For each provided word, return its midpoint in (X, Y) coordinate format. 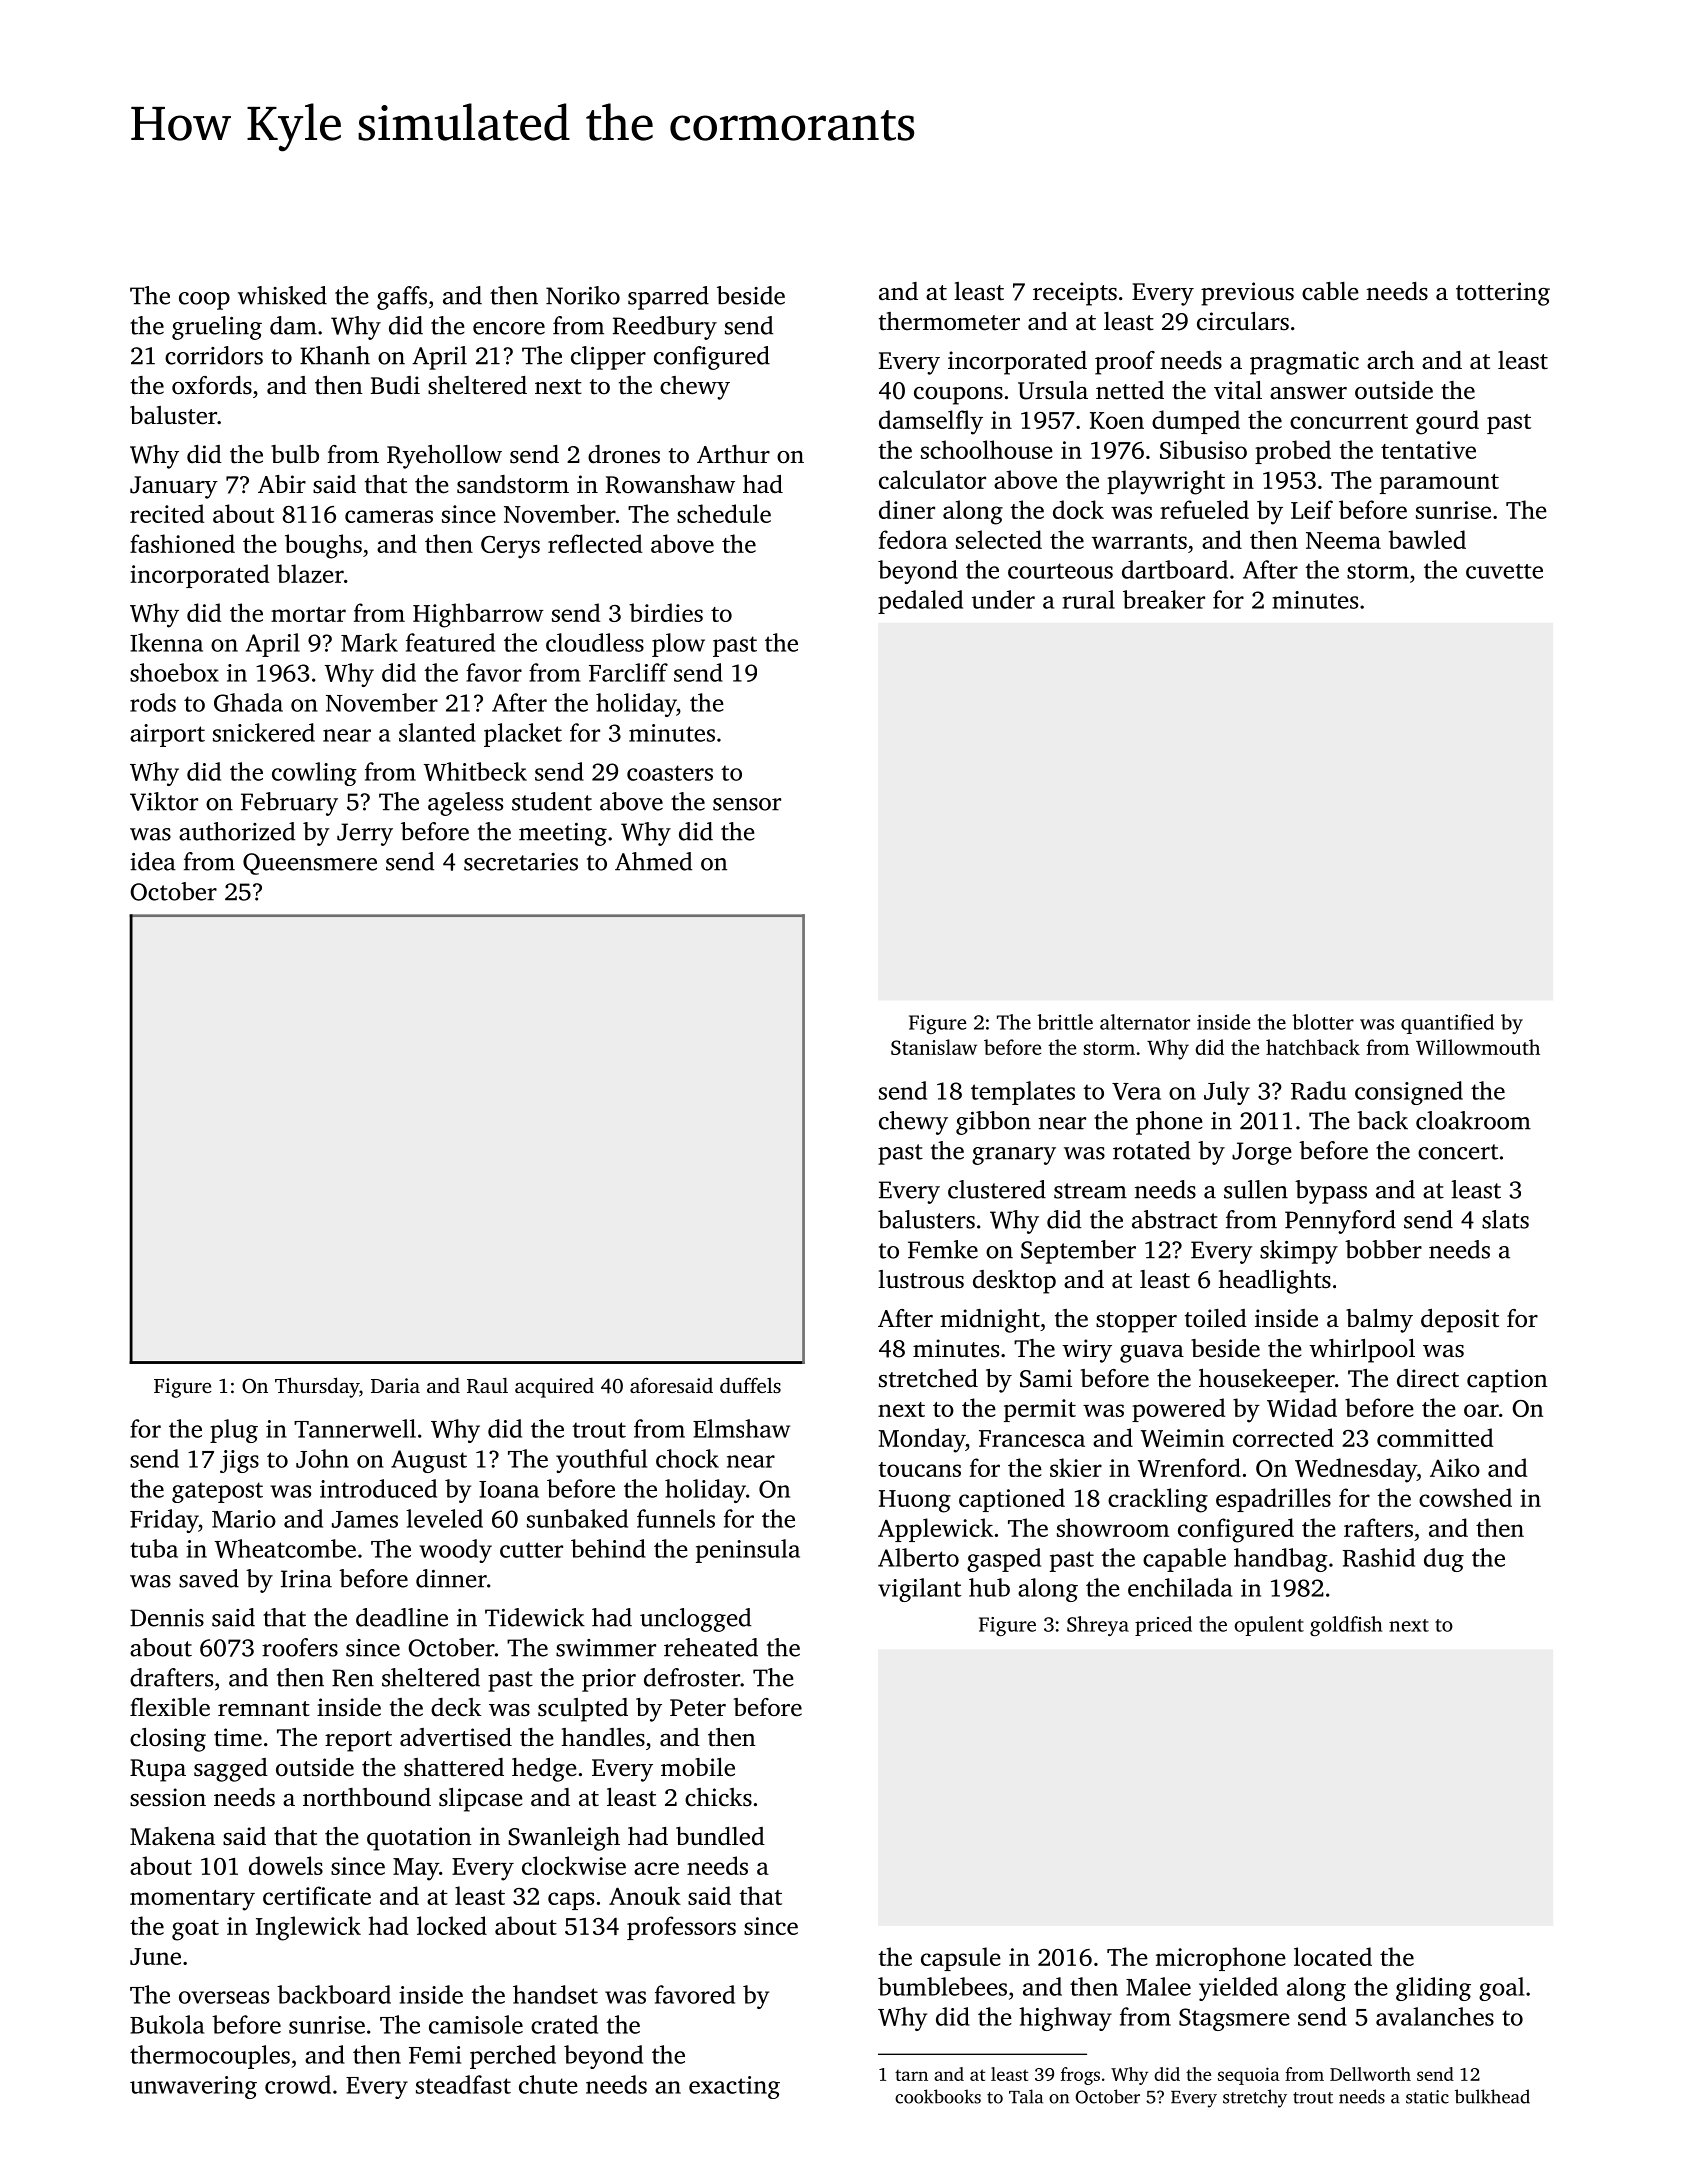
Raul (487, 1385)
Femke (943, 1249)
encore (509, 328)
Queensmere (310, 864)
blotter (1323, 1022)
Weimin (1182, 1438)
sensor (747, 804)
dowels (286, 1865)
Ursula (1053, 390)
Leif (1312, 509)
